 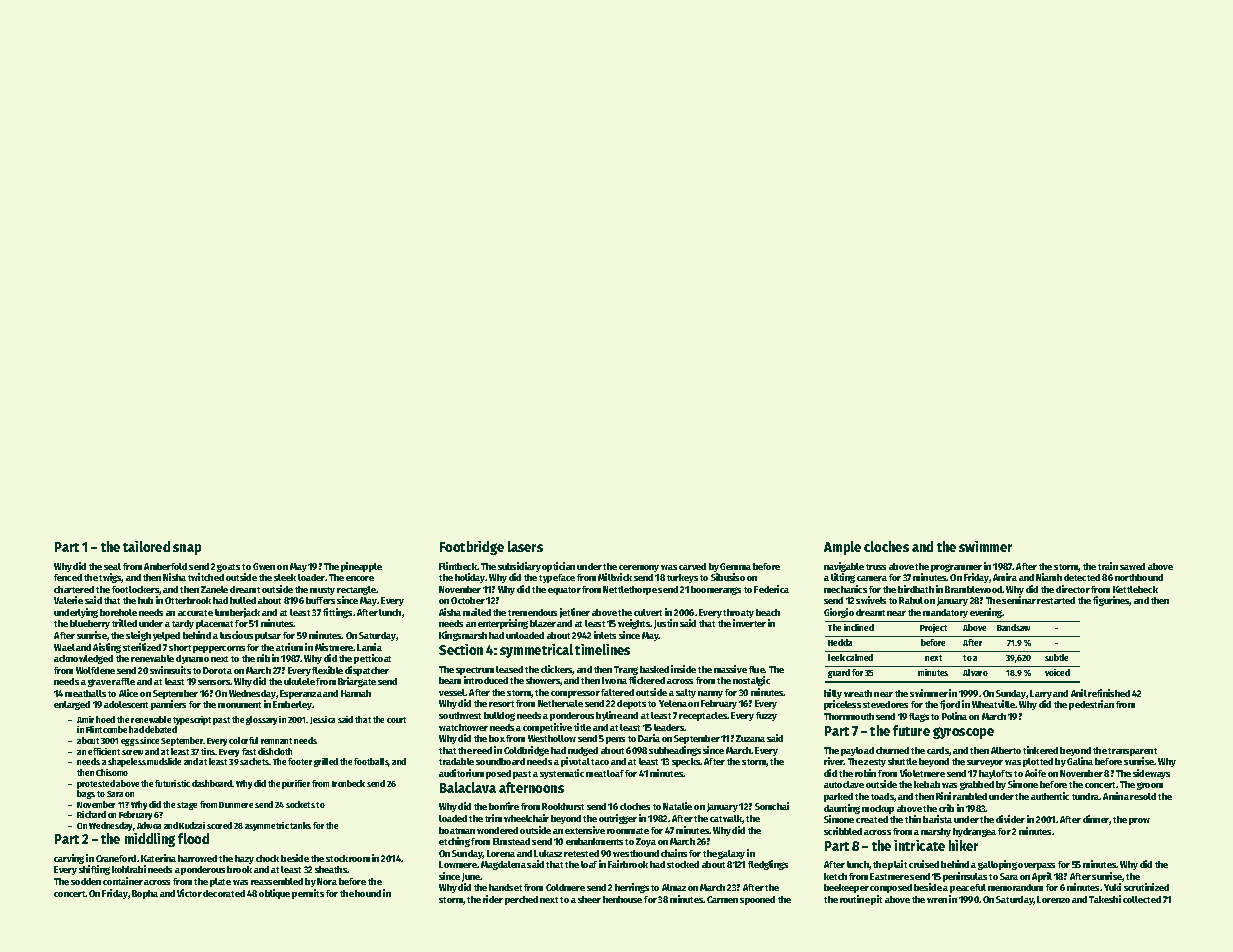 What do you see at coordinates (997, 865) in the screenshot?
I see `galloping` at bounding box center [997, 865].
